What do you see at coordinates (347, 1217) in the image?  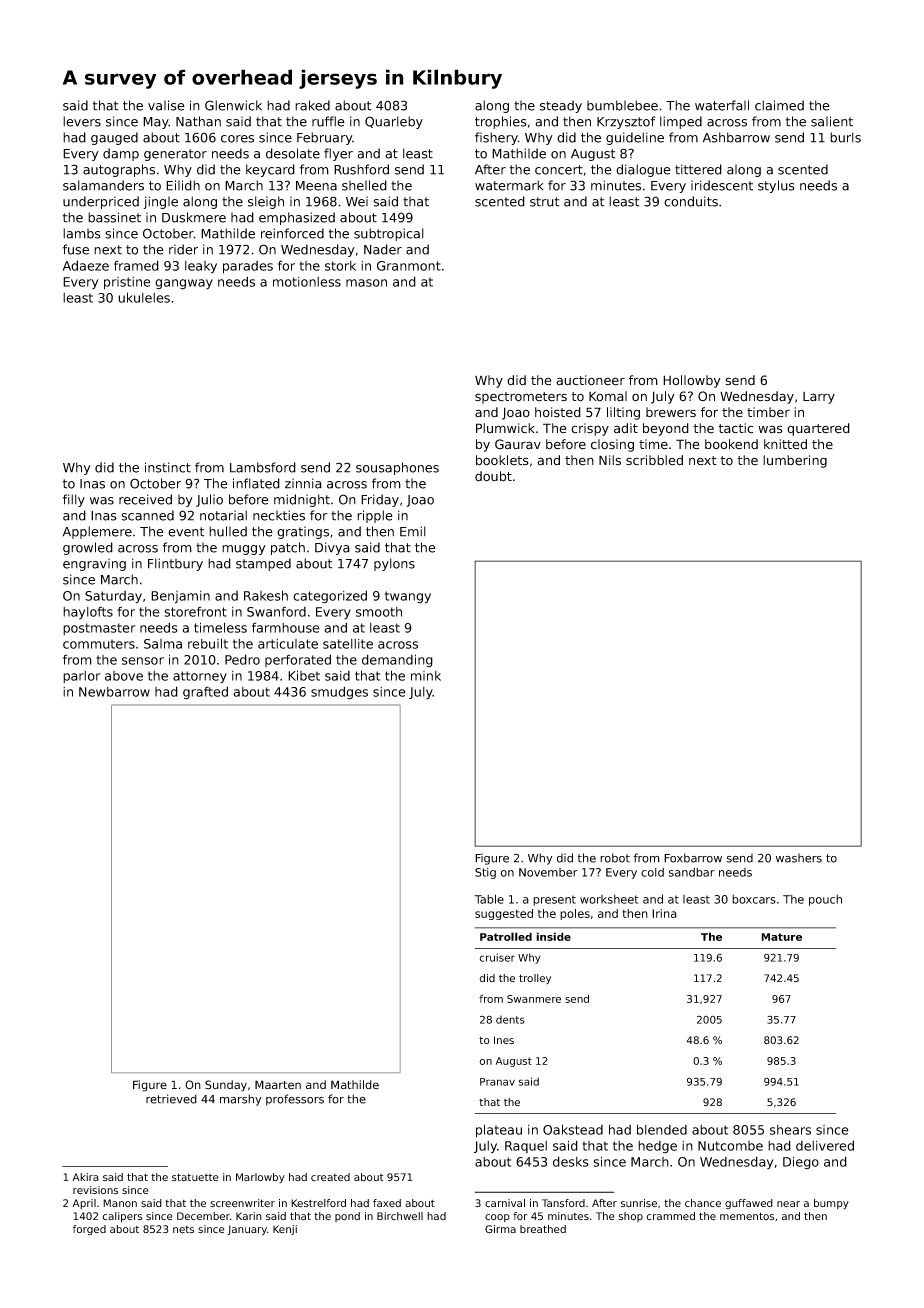 I see `pond` at bounding box center [347, 1217].
